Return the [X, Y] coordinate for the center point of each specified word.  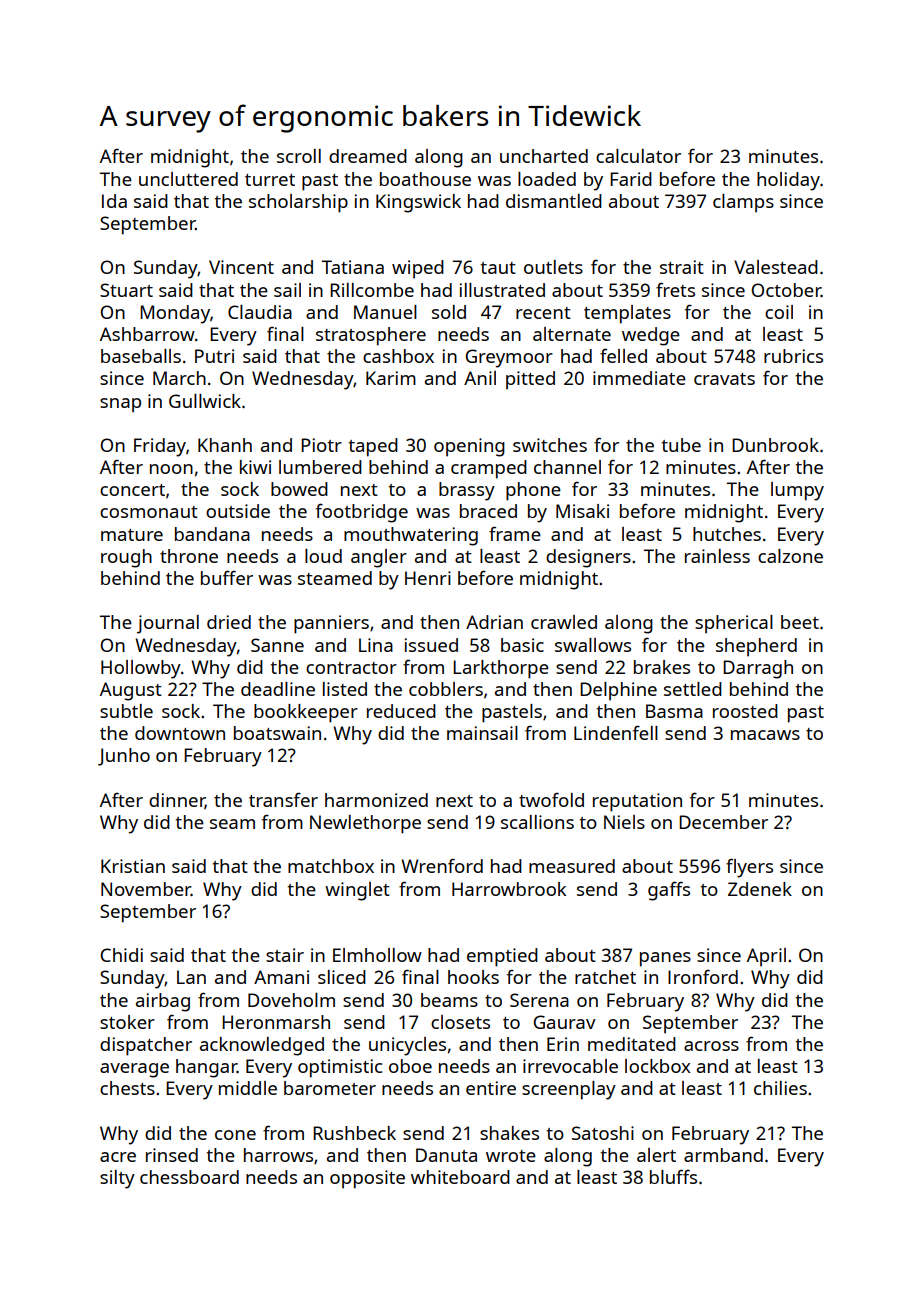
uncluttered [188, 179]
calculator [638, 156]
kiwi [255, 467]
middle [248, 1088]
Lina [376, 645]
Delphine [618, 691]
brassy [467, 491]
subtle [126, 711]
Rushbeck [354, 1133]
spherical [734, 624]
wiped [418, 269]
